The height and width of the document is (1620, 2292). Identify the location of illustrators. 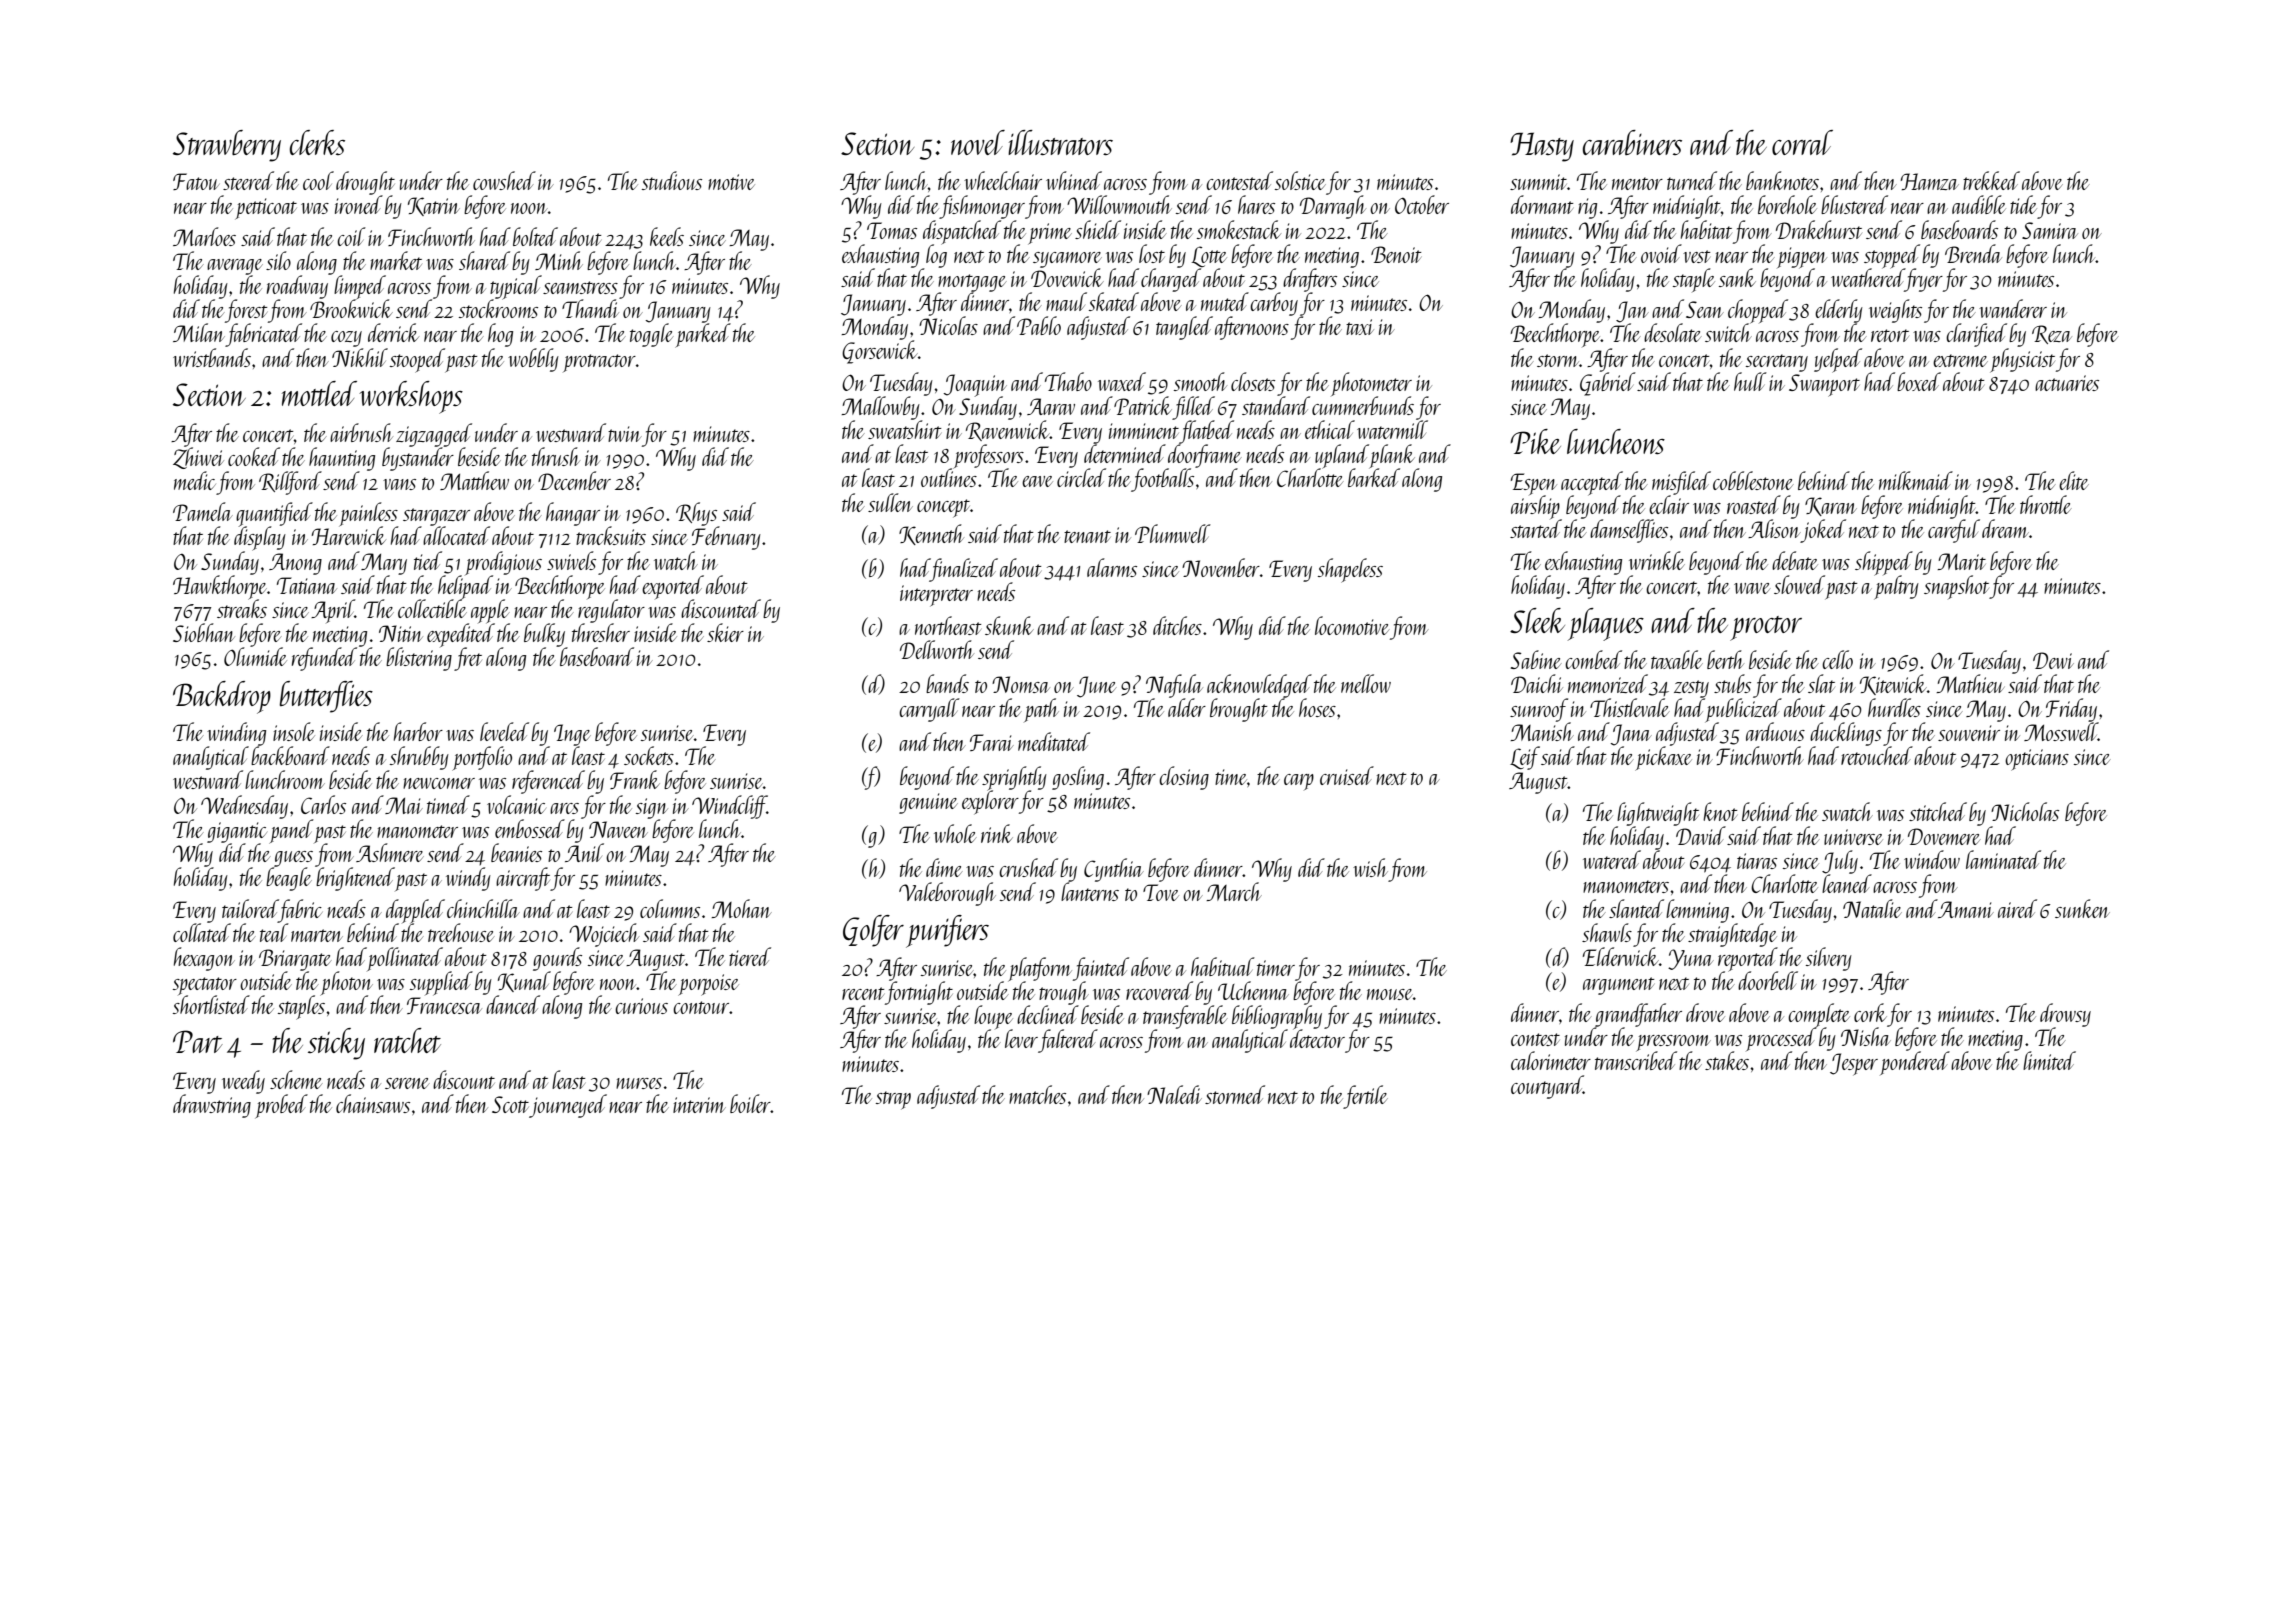
(1060, 142).
